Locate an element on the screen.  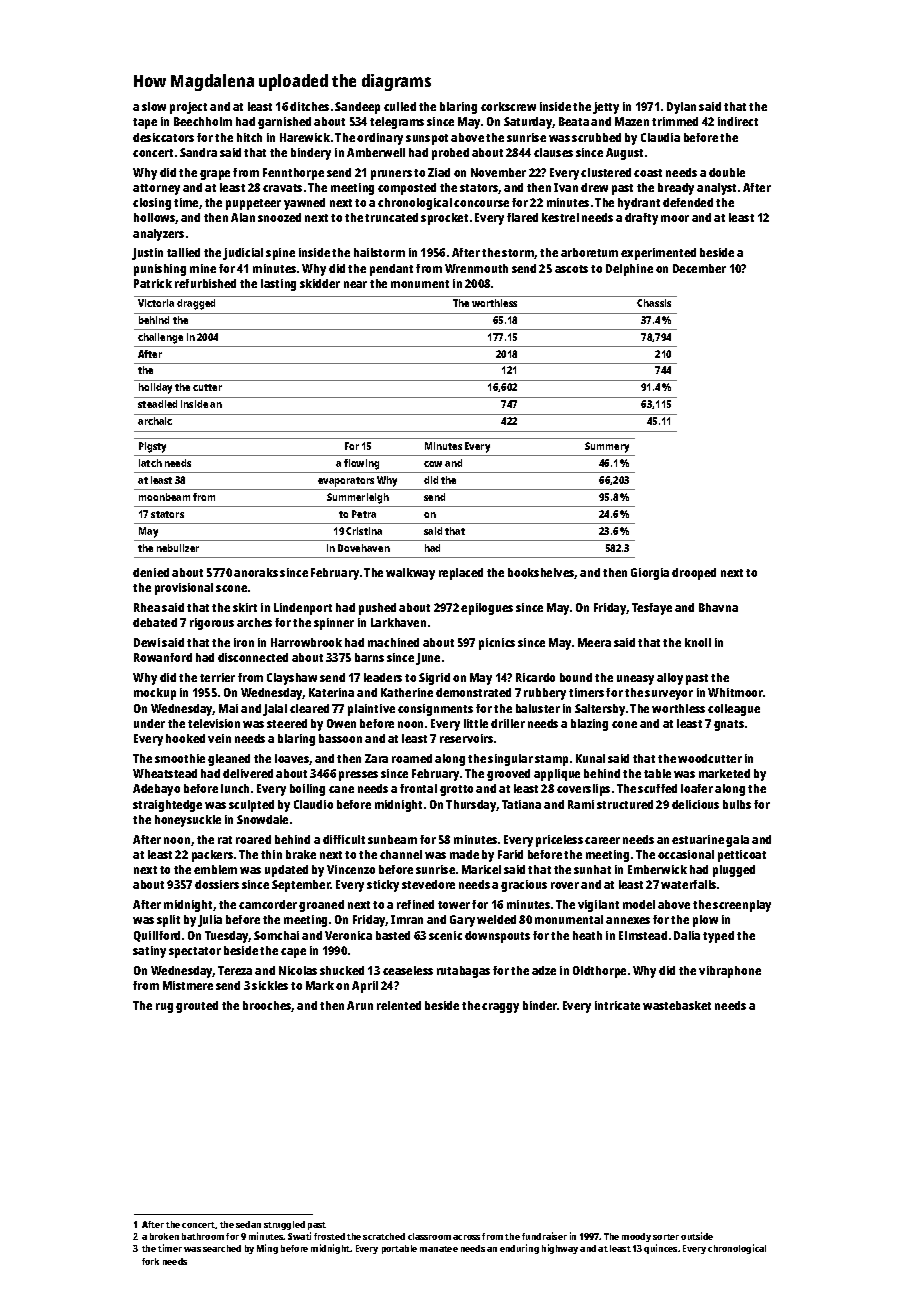
Giorgia is located at coordinates (650, 574).
